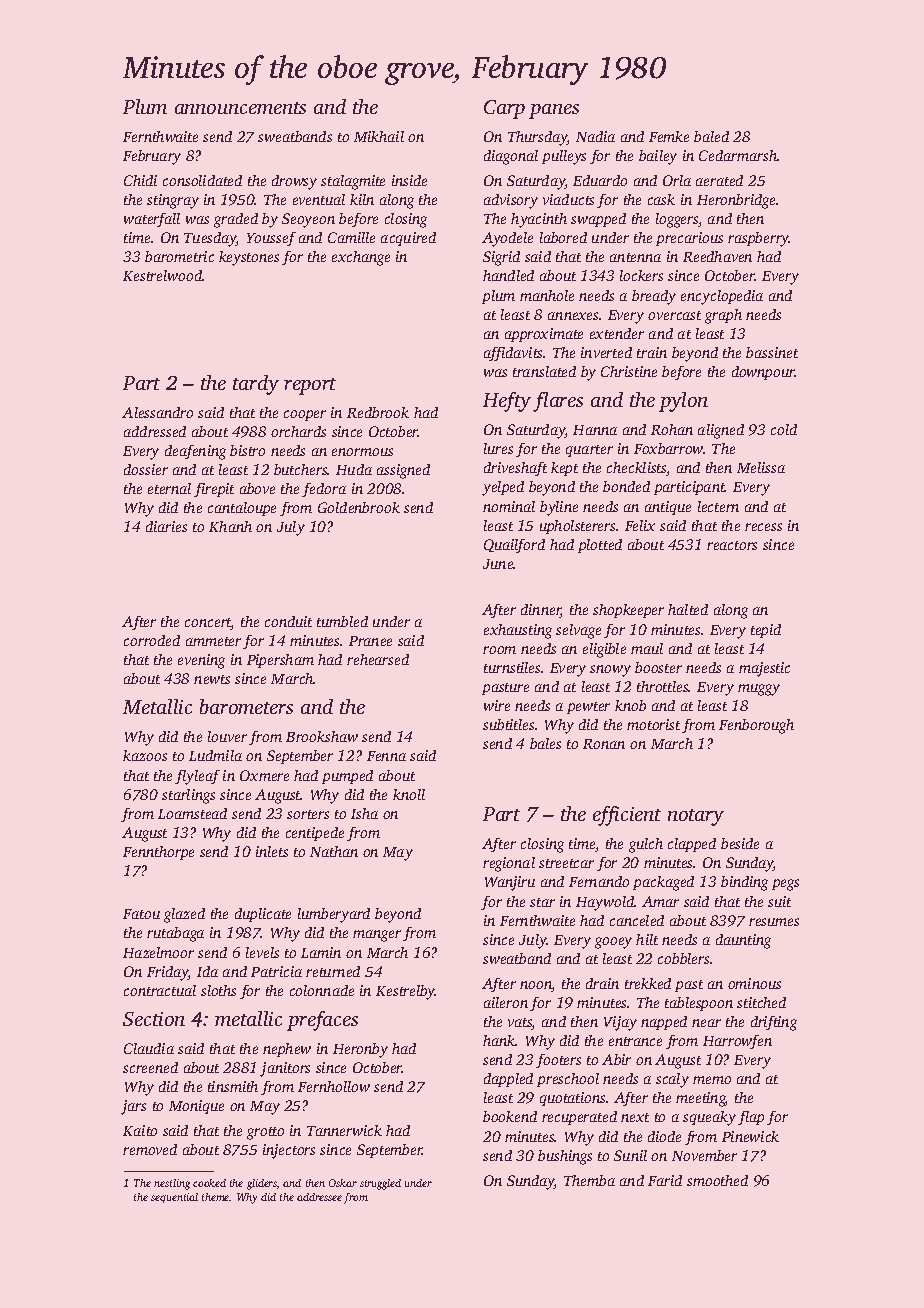 This image has height=1308, width=924. Describe the element at coordinates (409, 180) in the image. I see `inside` at that location.
